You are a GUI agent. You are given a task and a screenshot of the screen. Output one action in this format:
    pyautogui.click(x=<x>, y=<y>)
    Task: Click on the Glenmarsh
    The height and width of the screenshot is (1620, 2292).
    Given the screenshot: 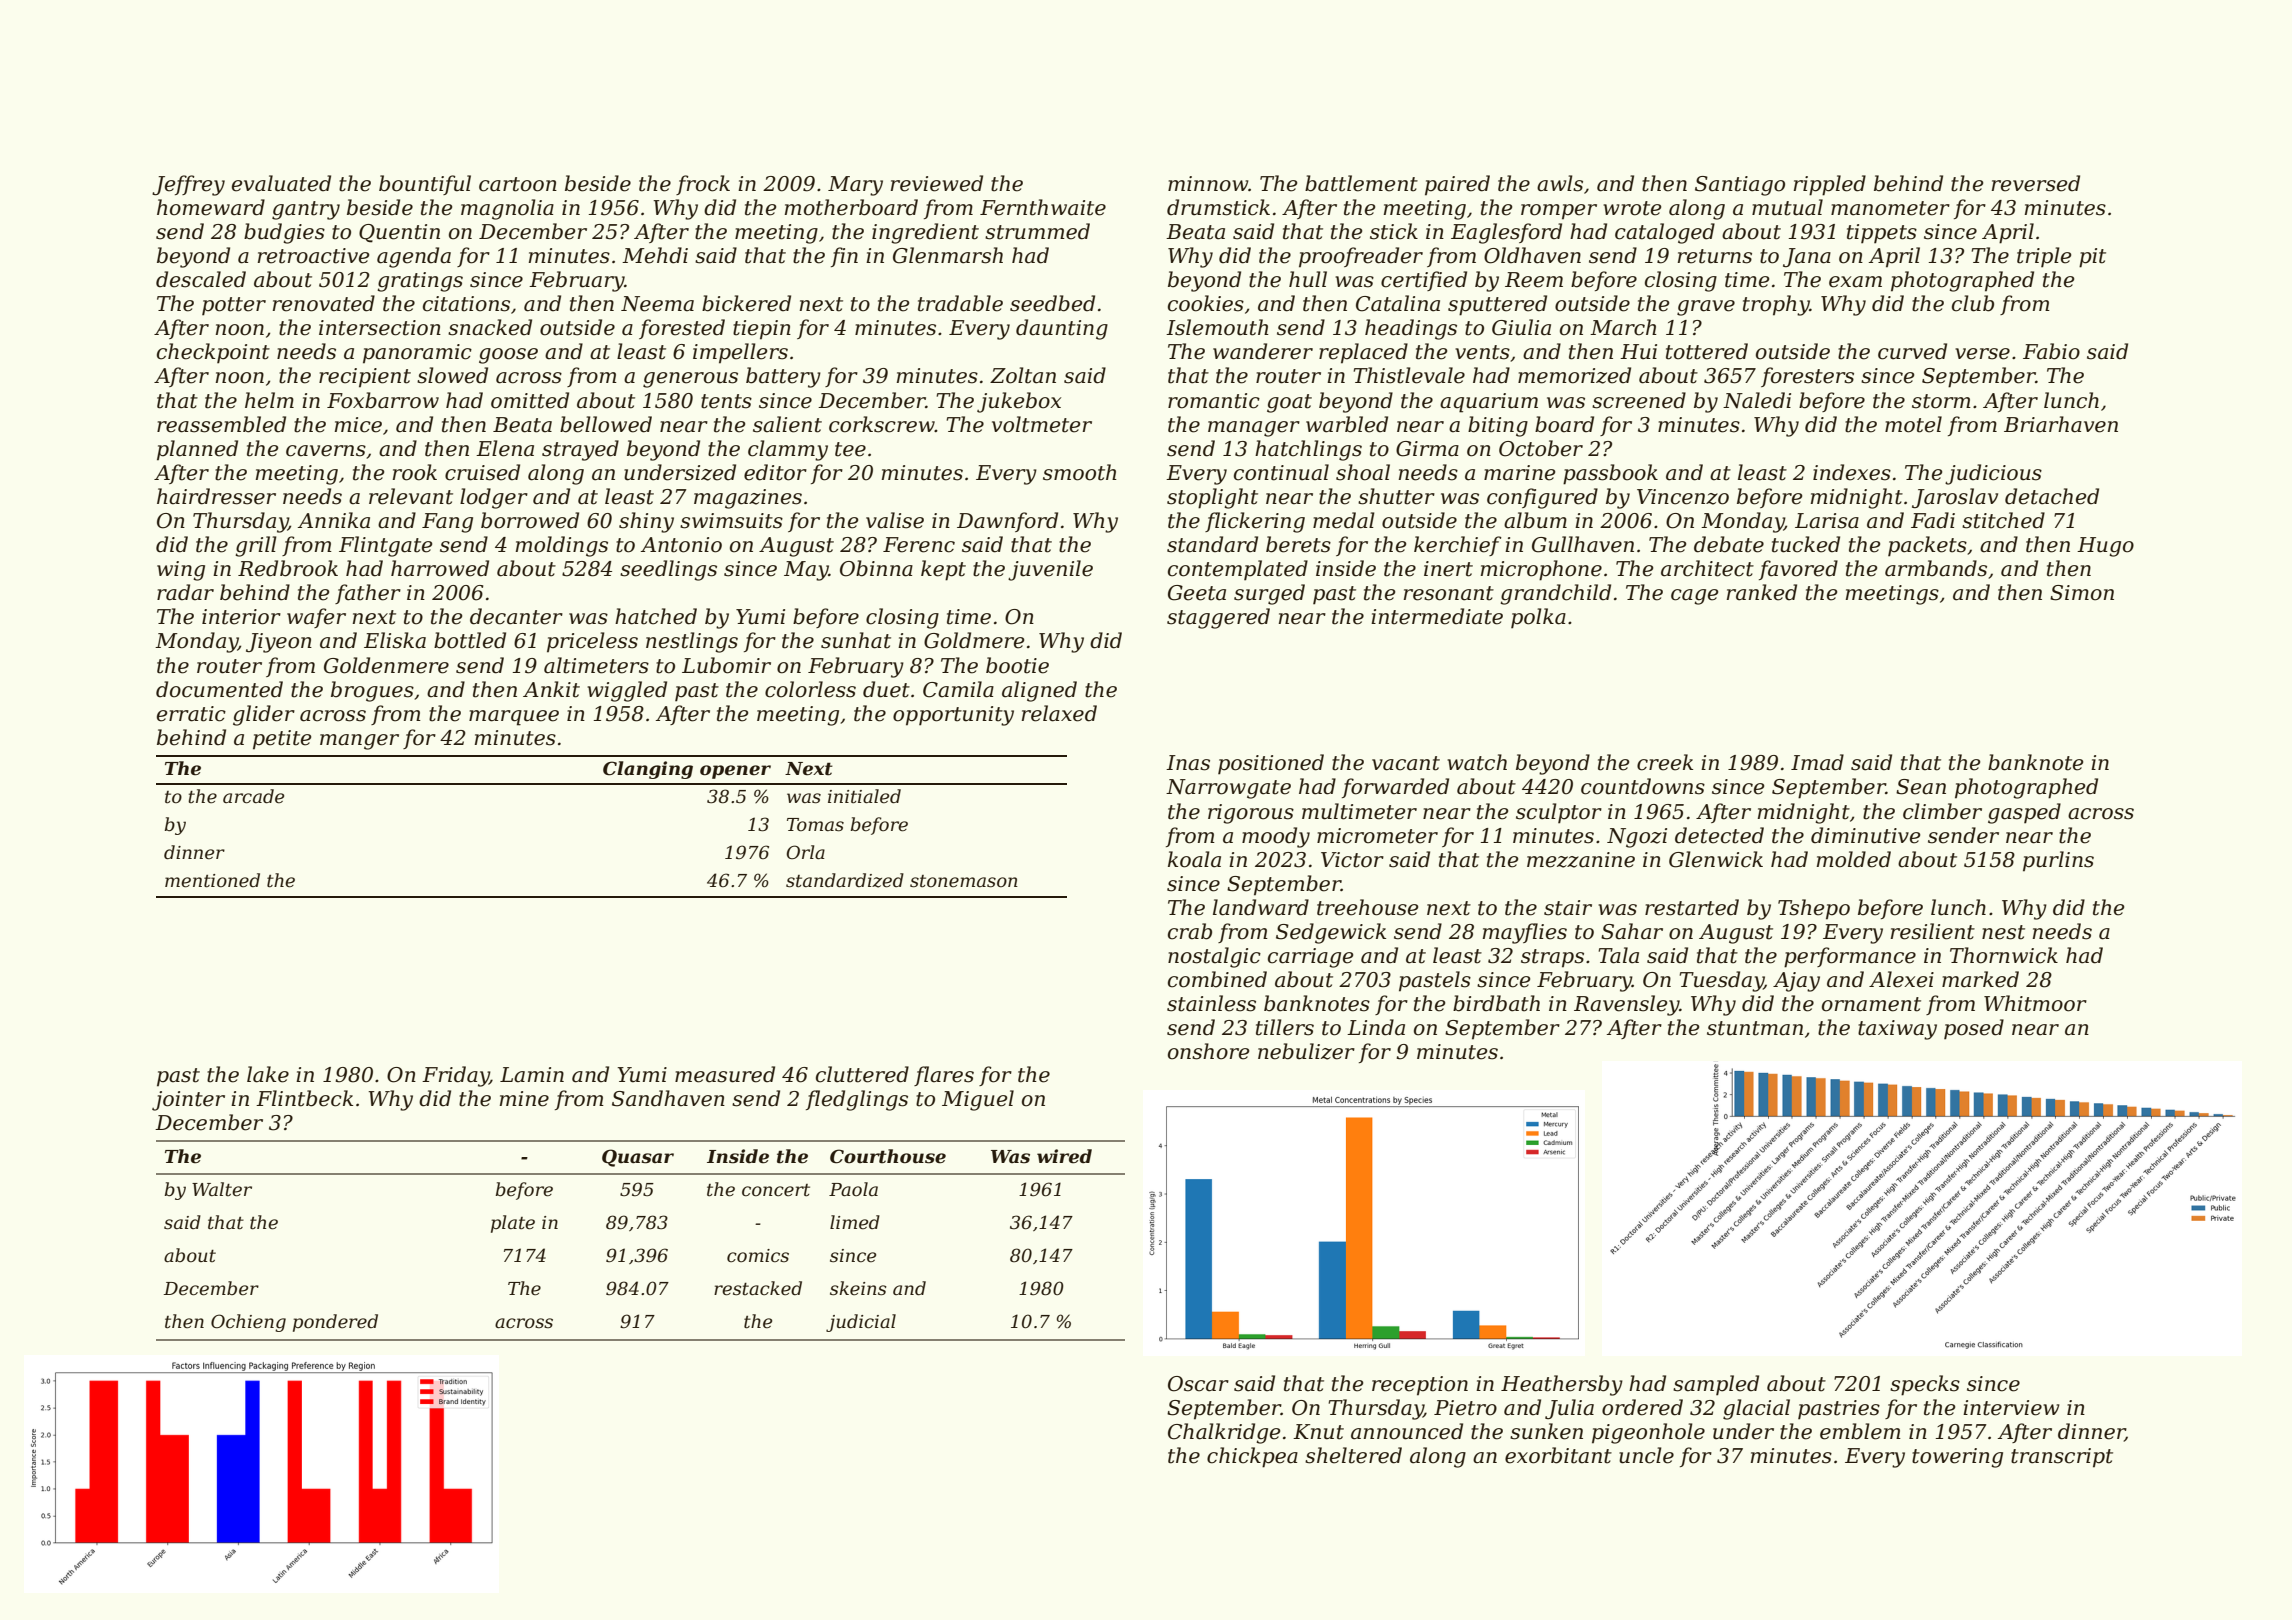 What is the action you would take?
    pyautogui.click(x=948, y=255)
